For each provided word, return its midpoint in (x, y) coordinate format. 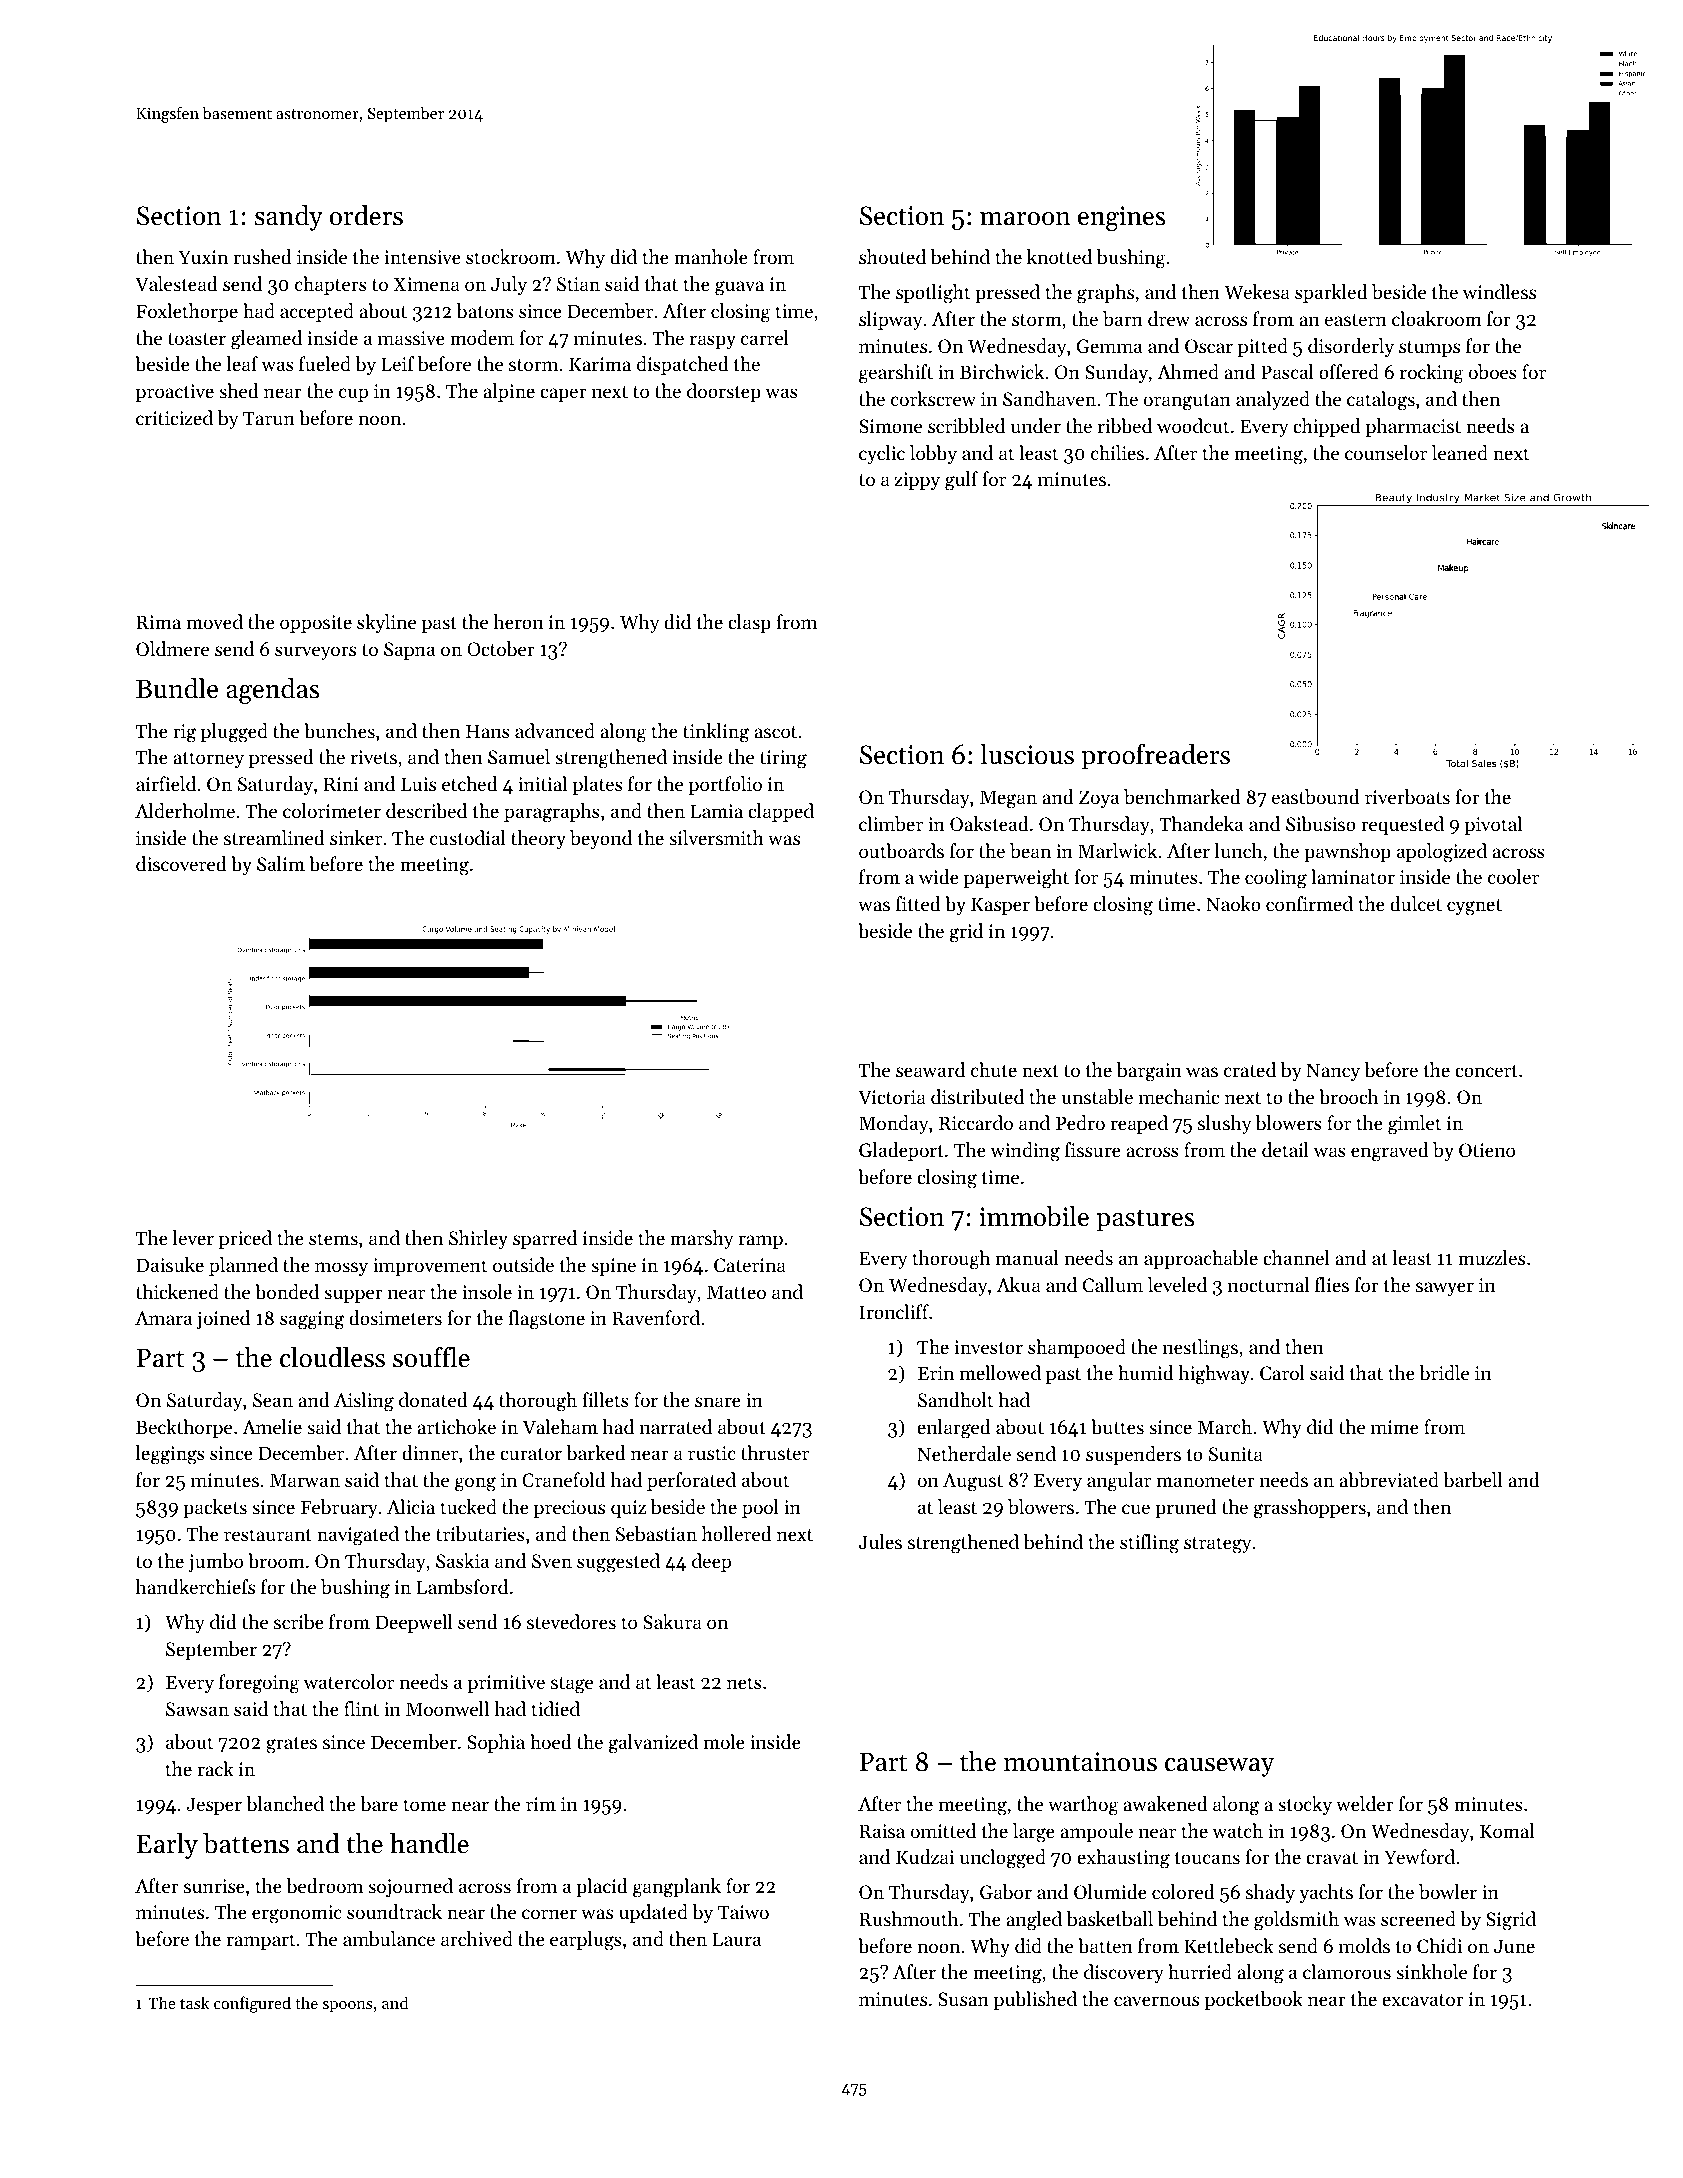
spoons (347, 2007)
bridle (1444, 1373)
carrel (765, 337)
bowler (1448, 1892)
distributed (977, 1097)
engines (1121, 218)
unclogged (1003, 1859)
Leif (397, 363)
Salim (281, 863)
